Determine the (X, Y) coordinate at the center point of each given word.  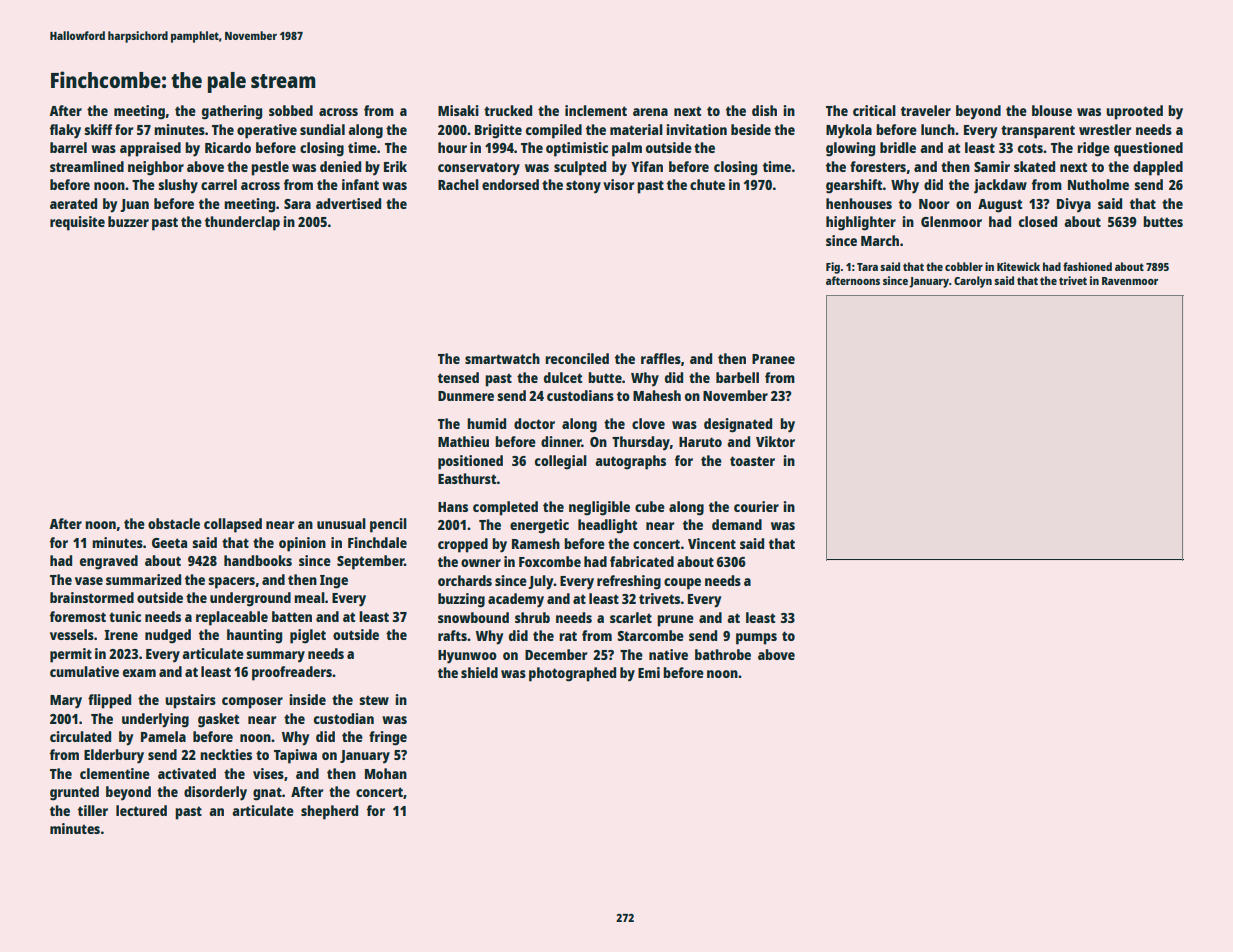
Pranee (773, 359)
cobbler (964, 266)
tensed (458, 377)
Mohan (386, 773)
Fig (833, 268)
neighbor (156, 168)
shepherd (329, 812)
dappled (1158, 168)
